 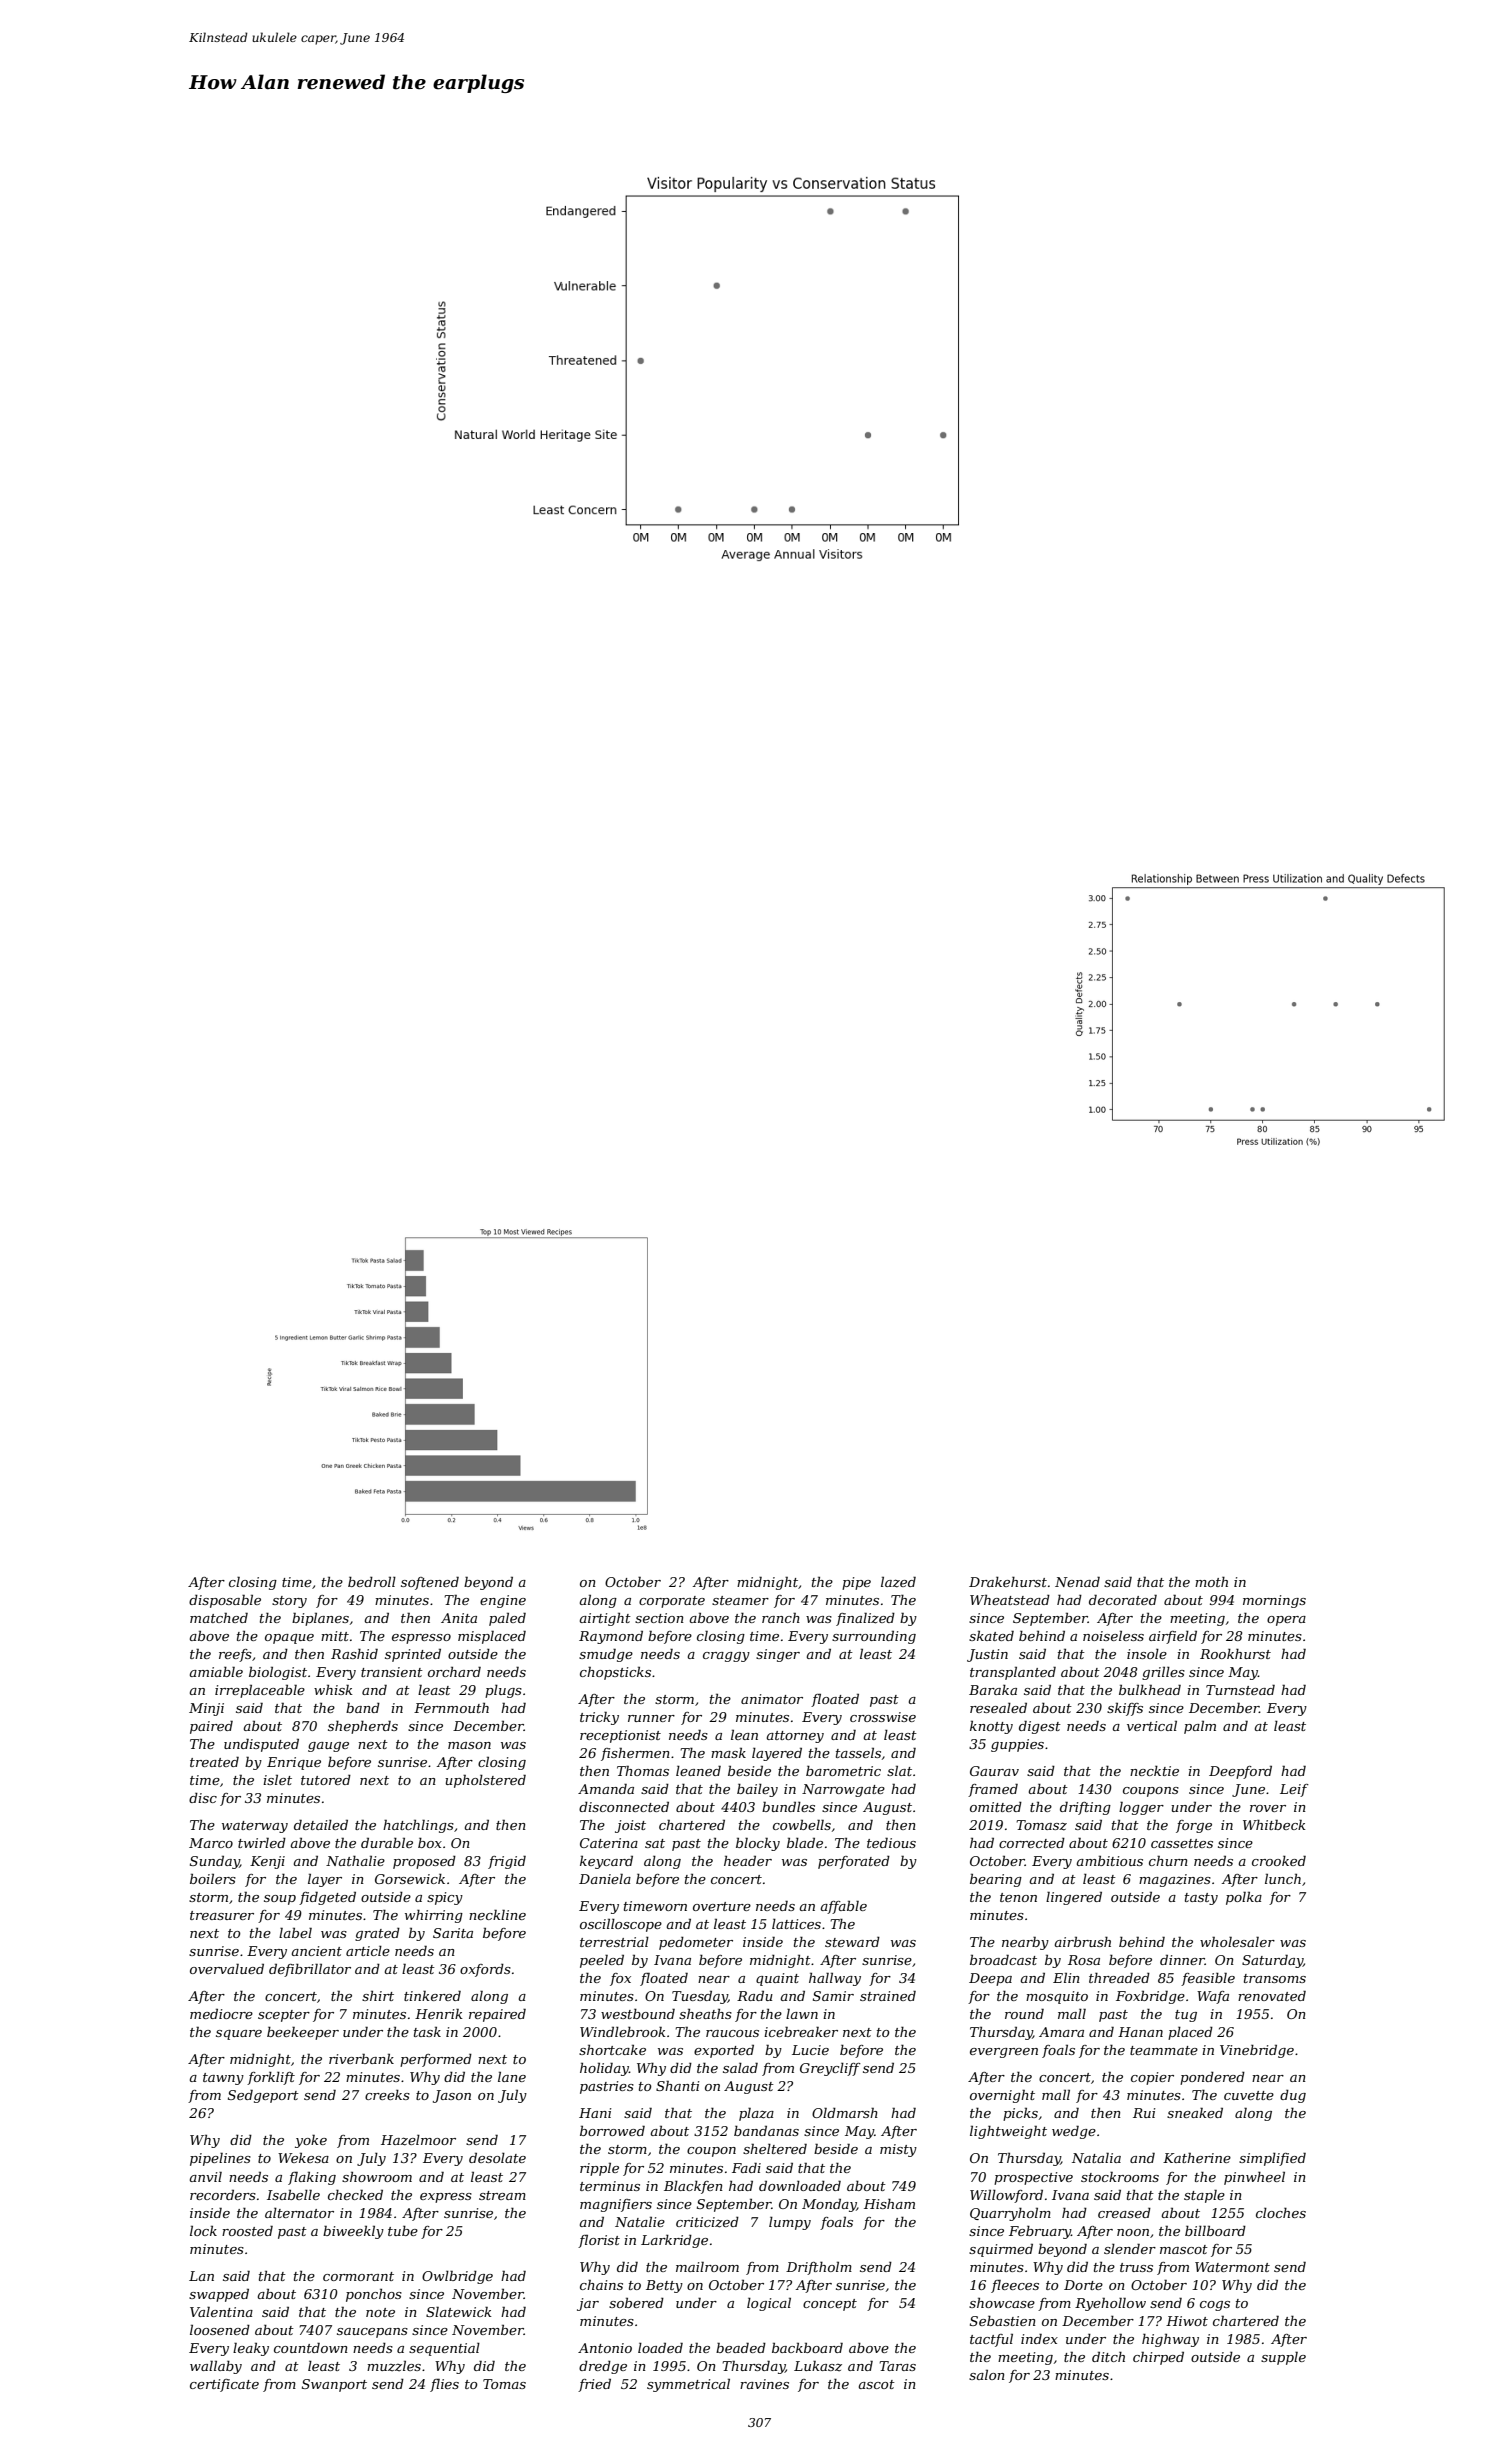 What do you see at coordinates (606, 1655) in the document?
I see `smudge` at bounding box center [606, 1655].
